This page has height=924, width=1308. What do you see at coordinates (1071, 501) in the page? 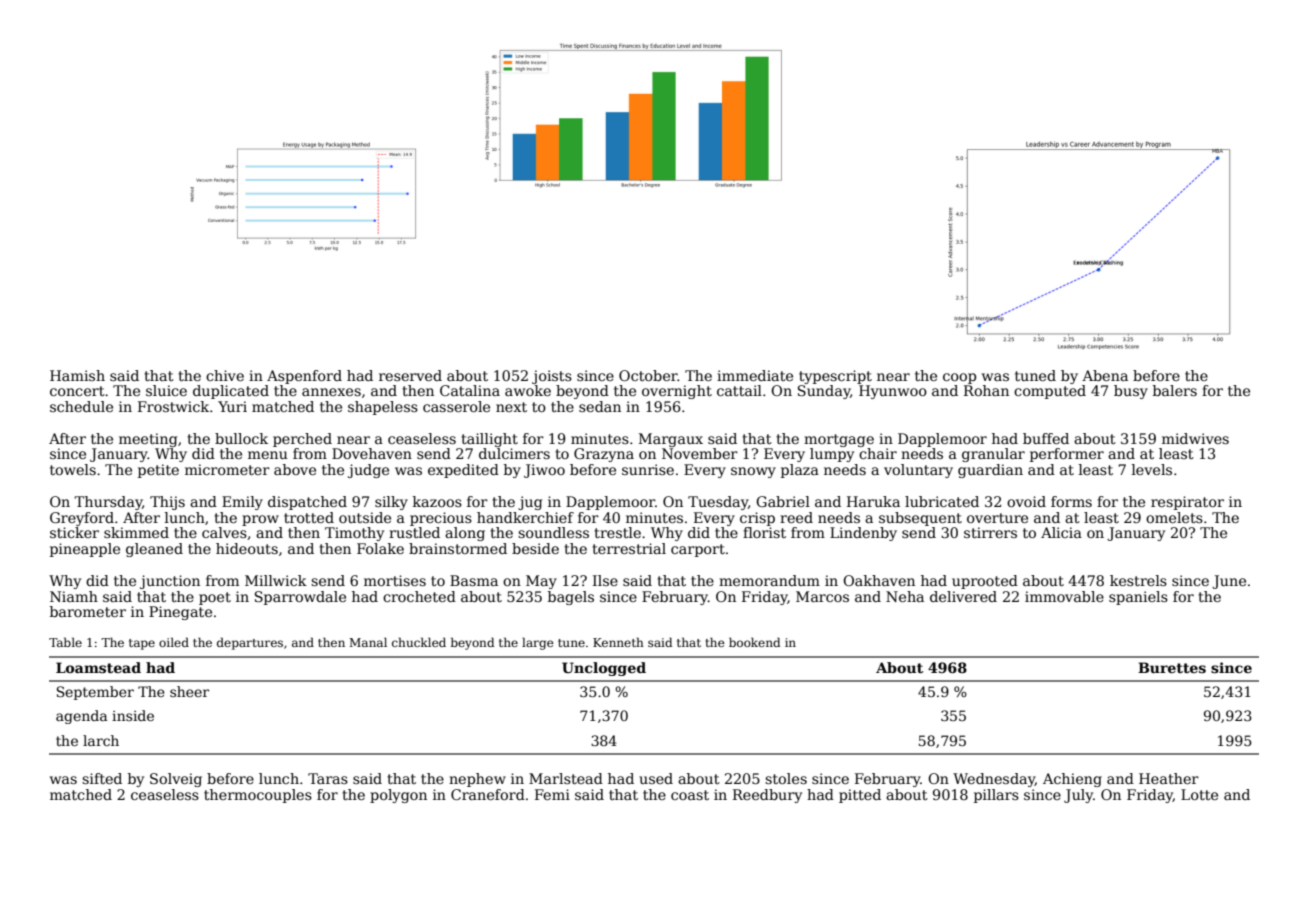
I see `forms` at bounding box center [1071, 501].
